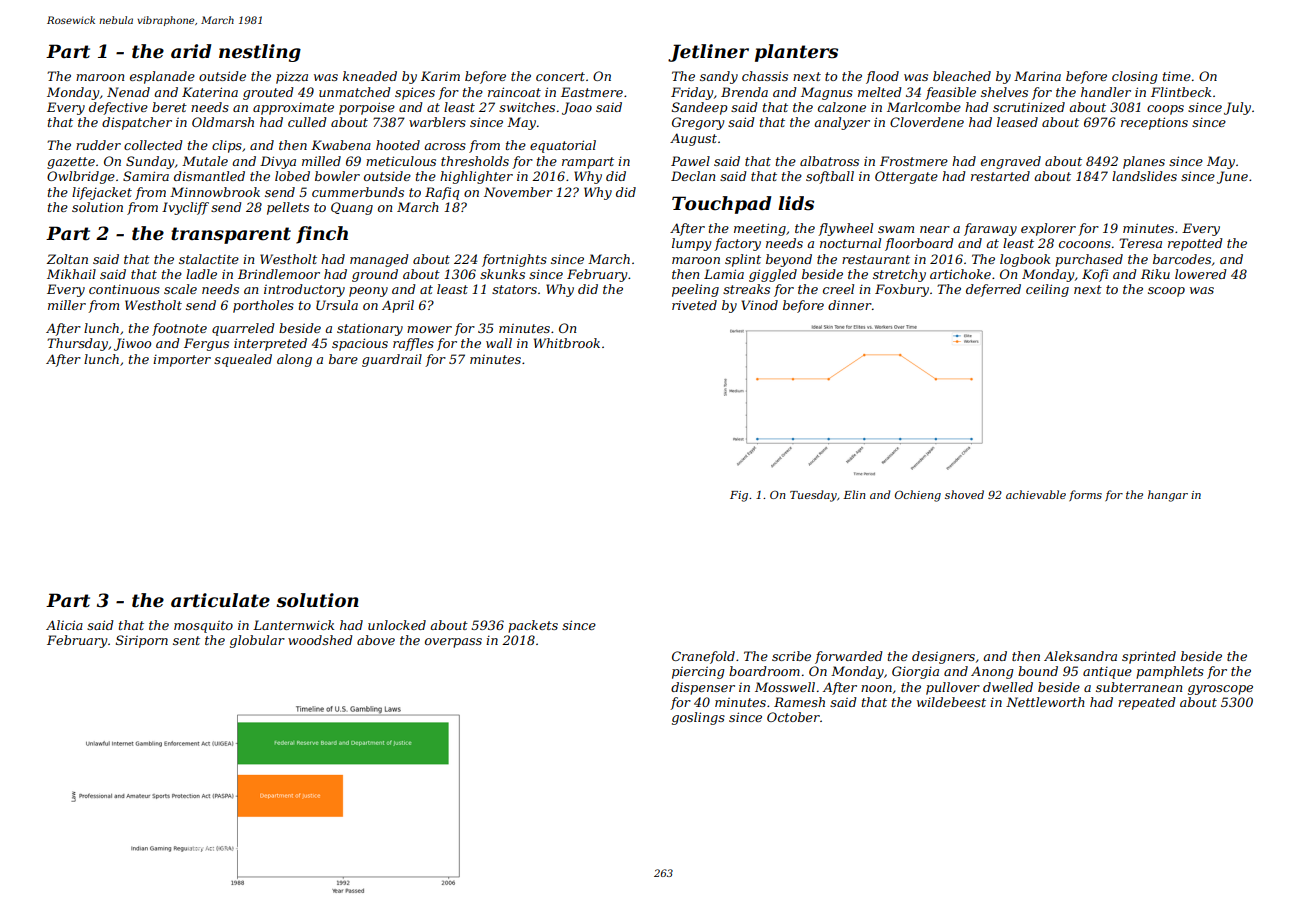 The height and width of the screenshot is (924, 1308). What do you see at coordinates (231, 235) in the screenshot?
I see `transparent` at bounding box center [231, 235].
